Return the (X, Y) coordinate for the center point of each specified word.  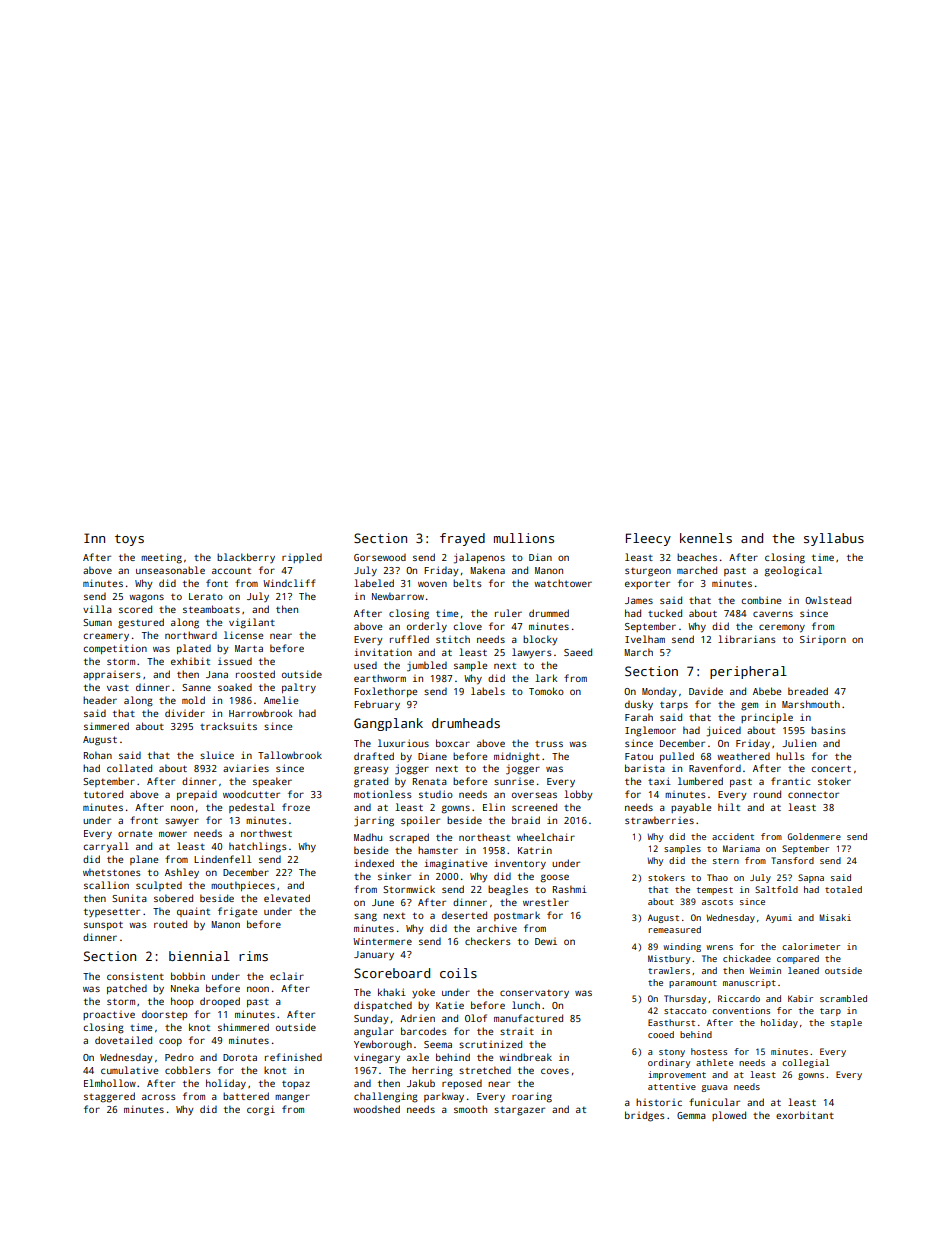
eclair (287, 976)
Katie (450, 1005)
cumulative (129, 1070)
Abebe (767, 691)
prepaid (197, 795)
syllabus (834, 539)
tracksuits (228, 726)
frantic (791, 781)
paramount (693, 984)
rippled (302, 558)
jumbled (427, 666)
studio (436, 794)
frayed (462, 539)
